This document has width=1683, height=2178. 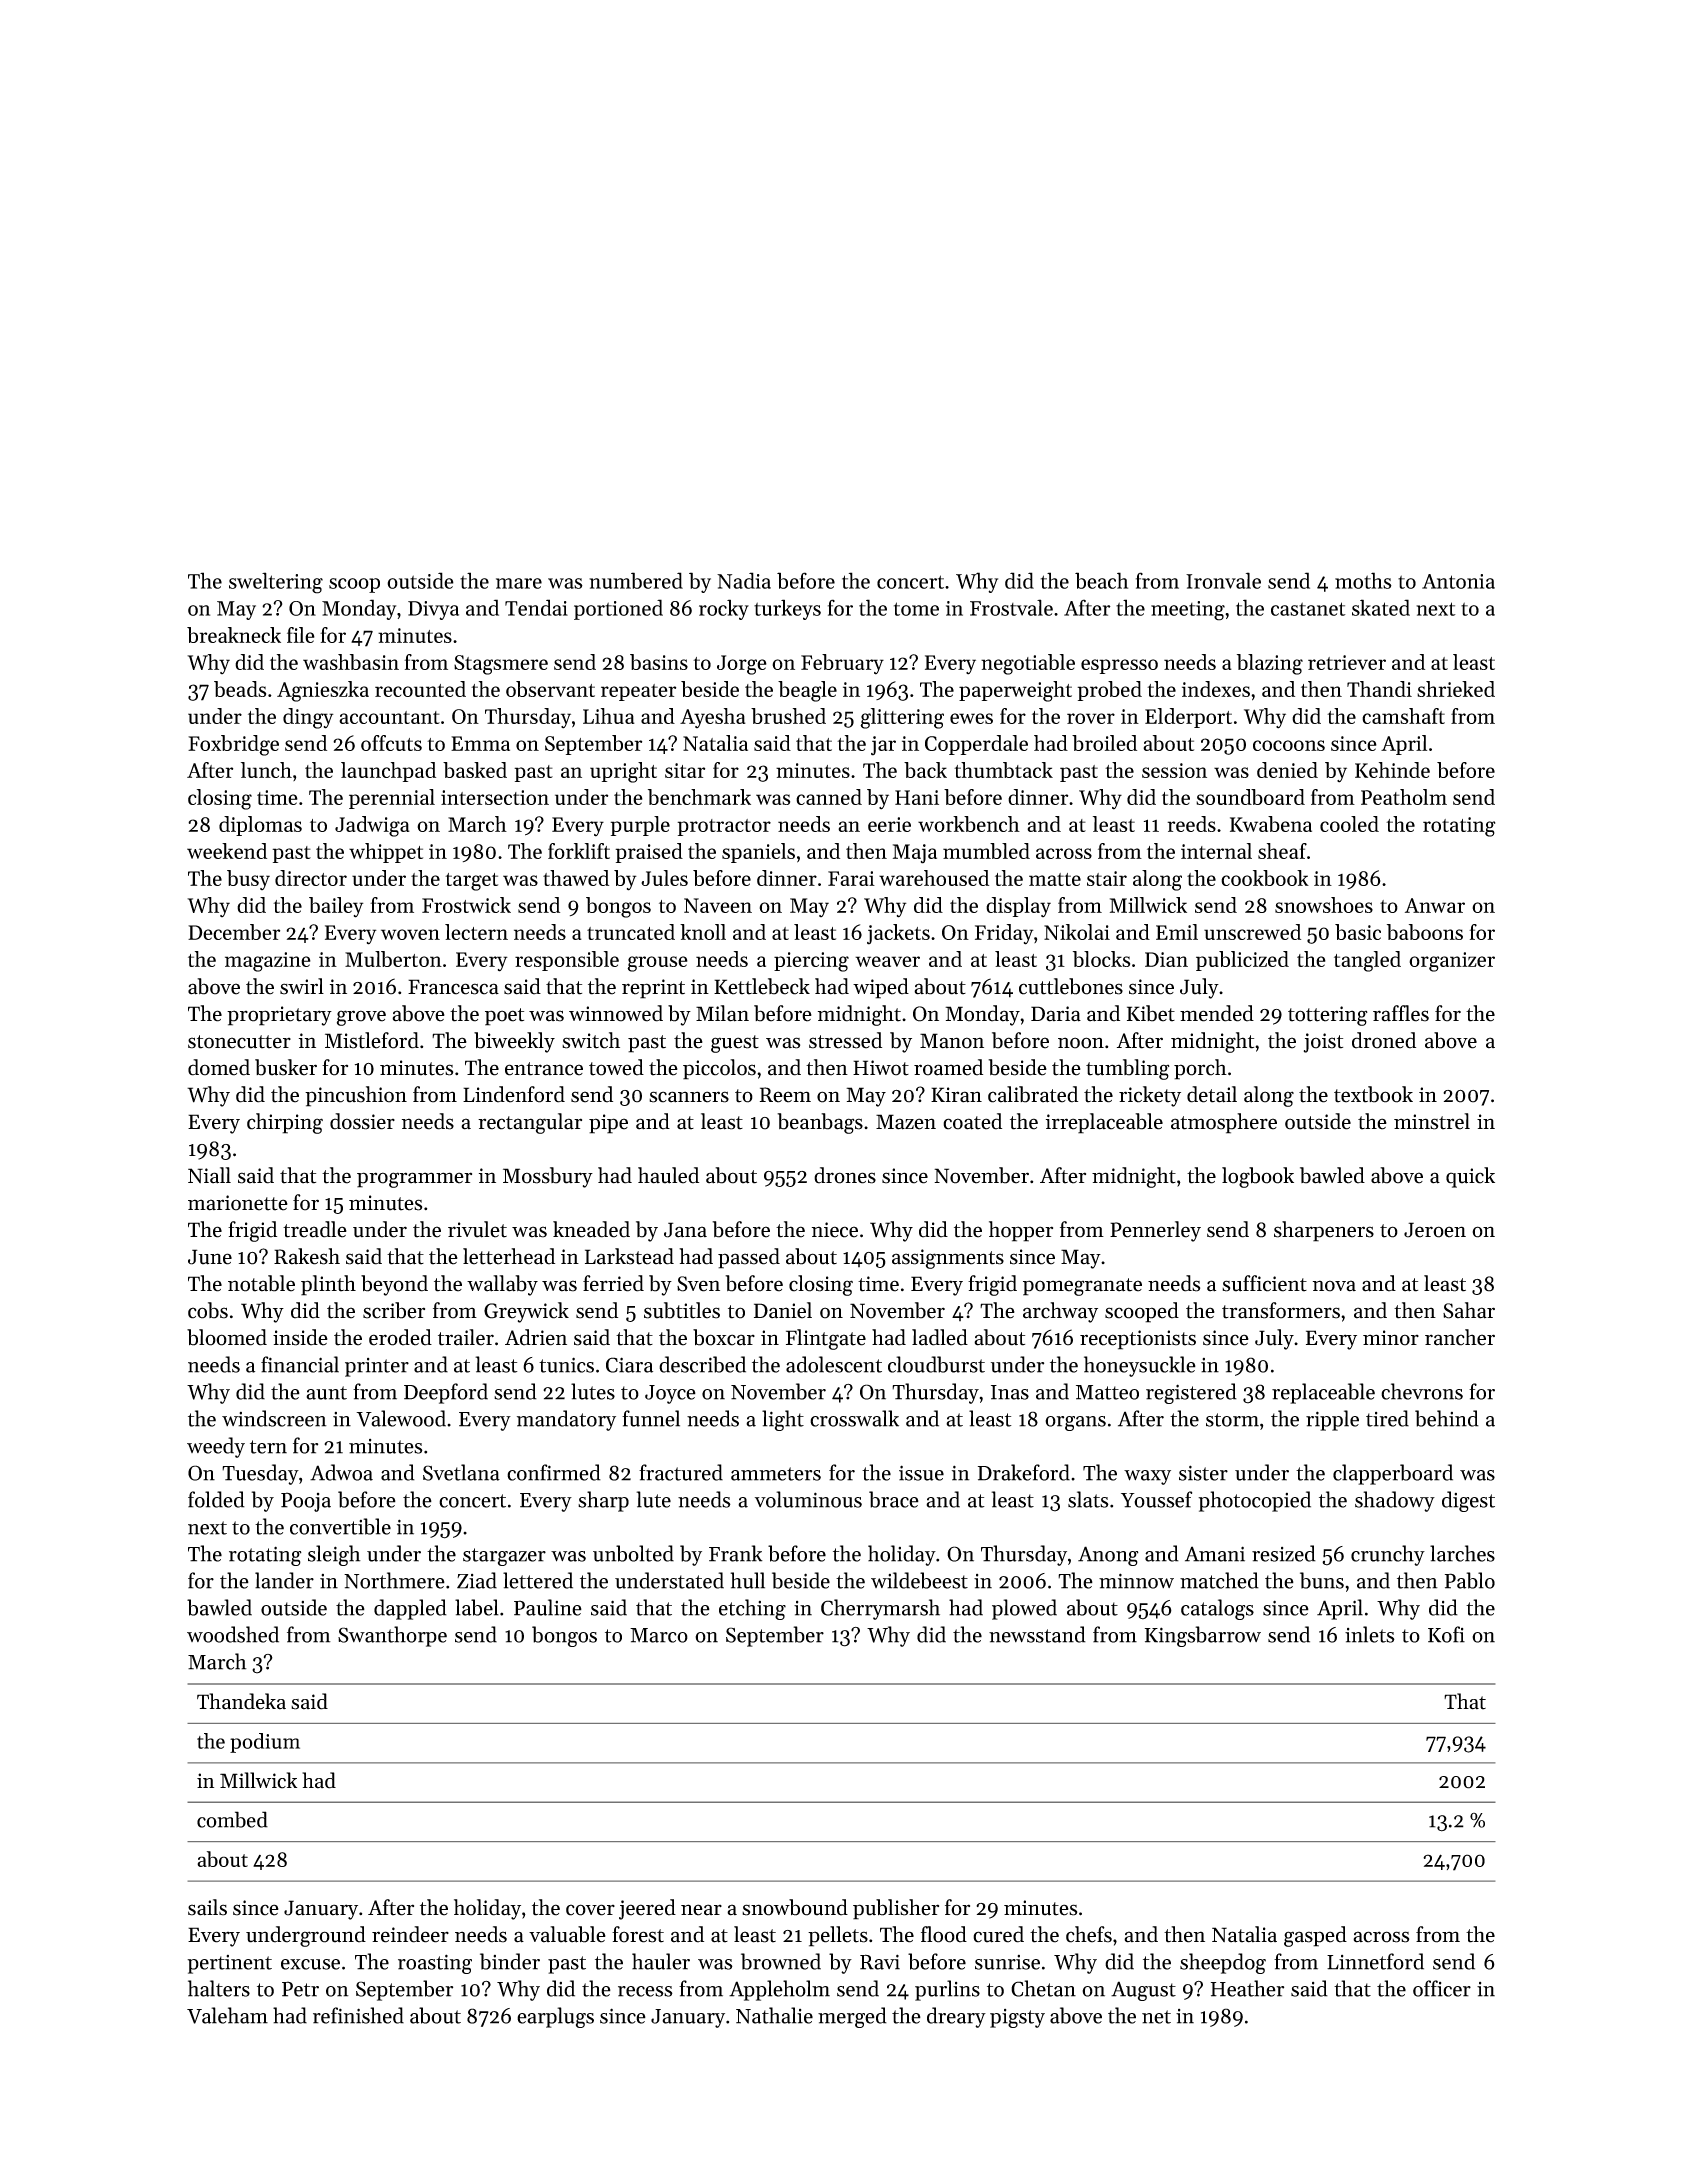 What do you see at coordinates (414, 1180) in the document?
I see `programmer` at bounding box center [414, 1180].
